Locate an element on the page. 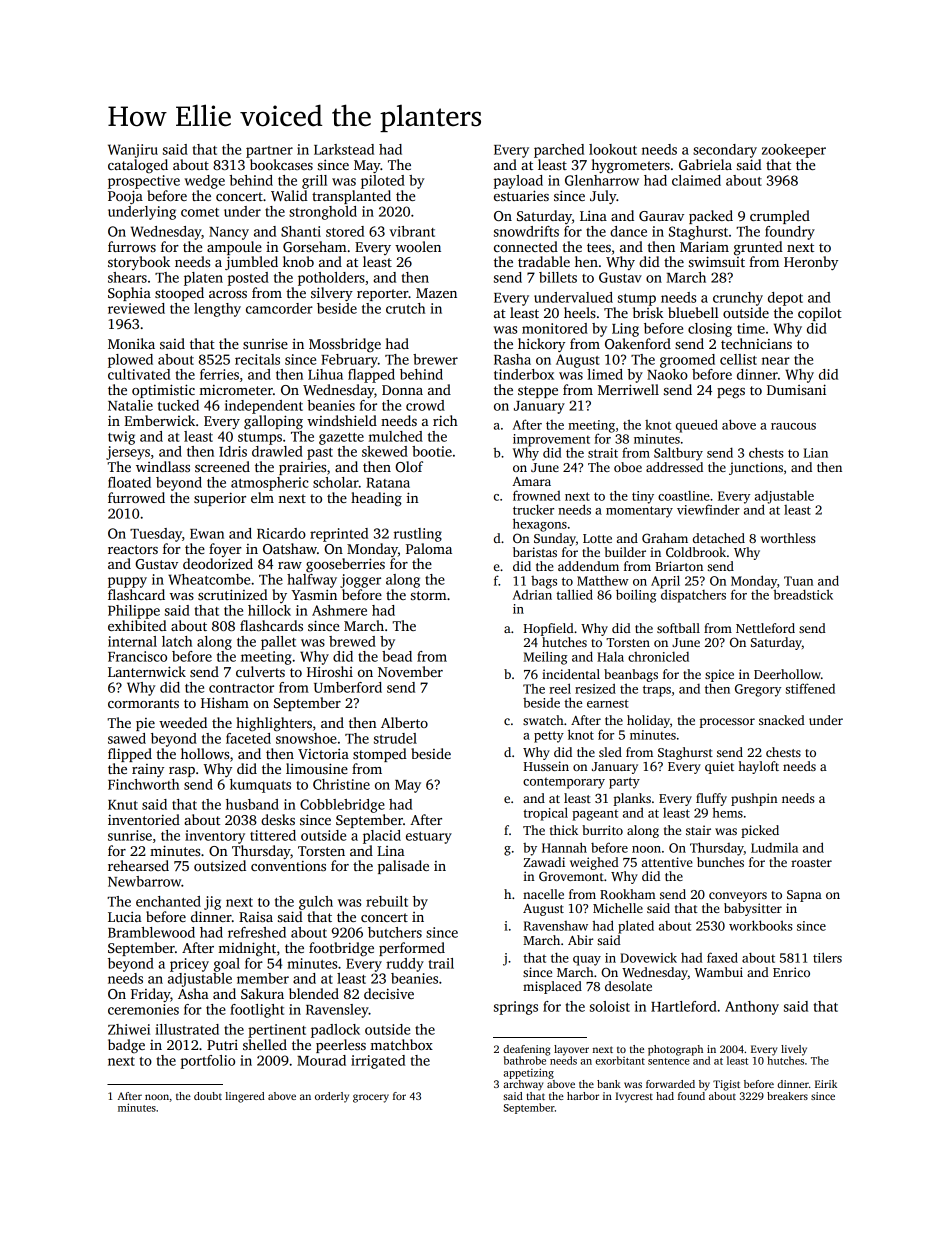  payload is located at coordinates (518, 182).
